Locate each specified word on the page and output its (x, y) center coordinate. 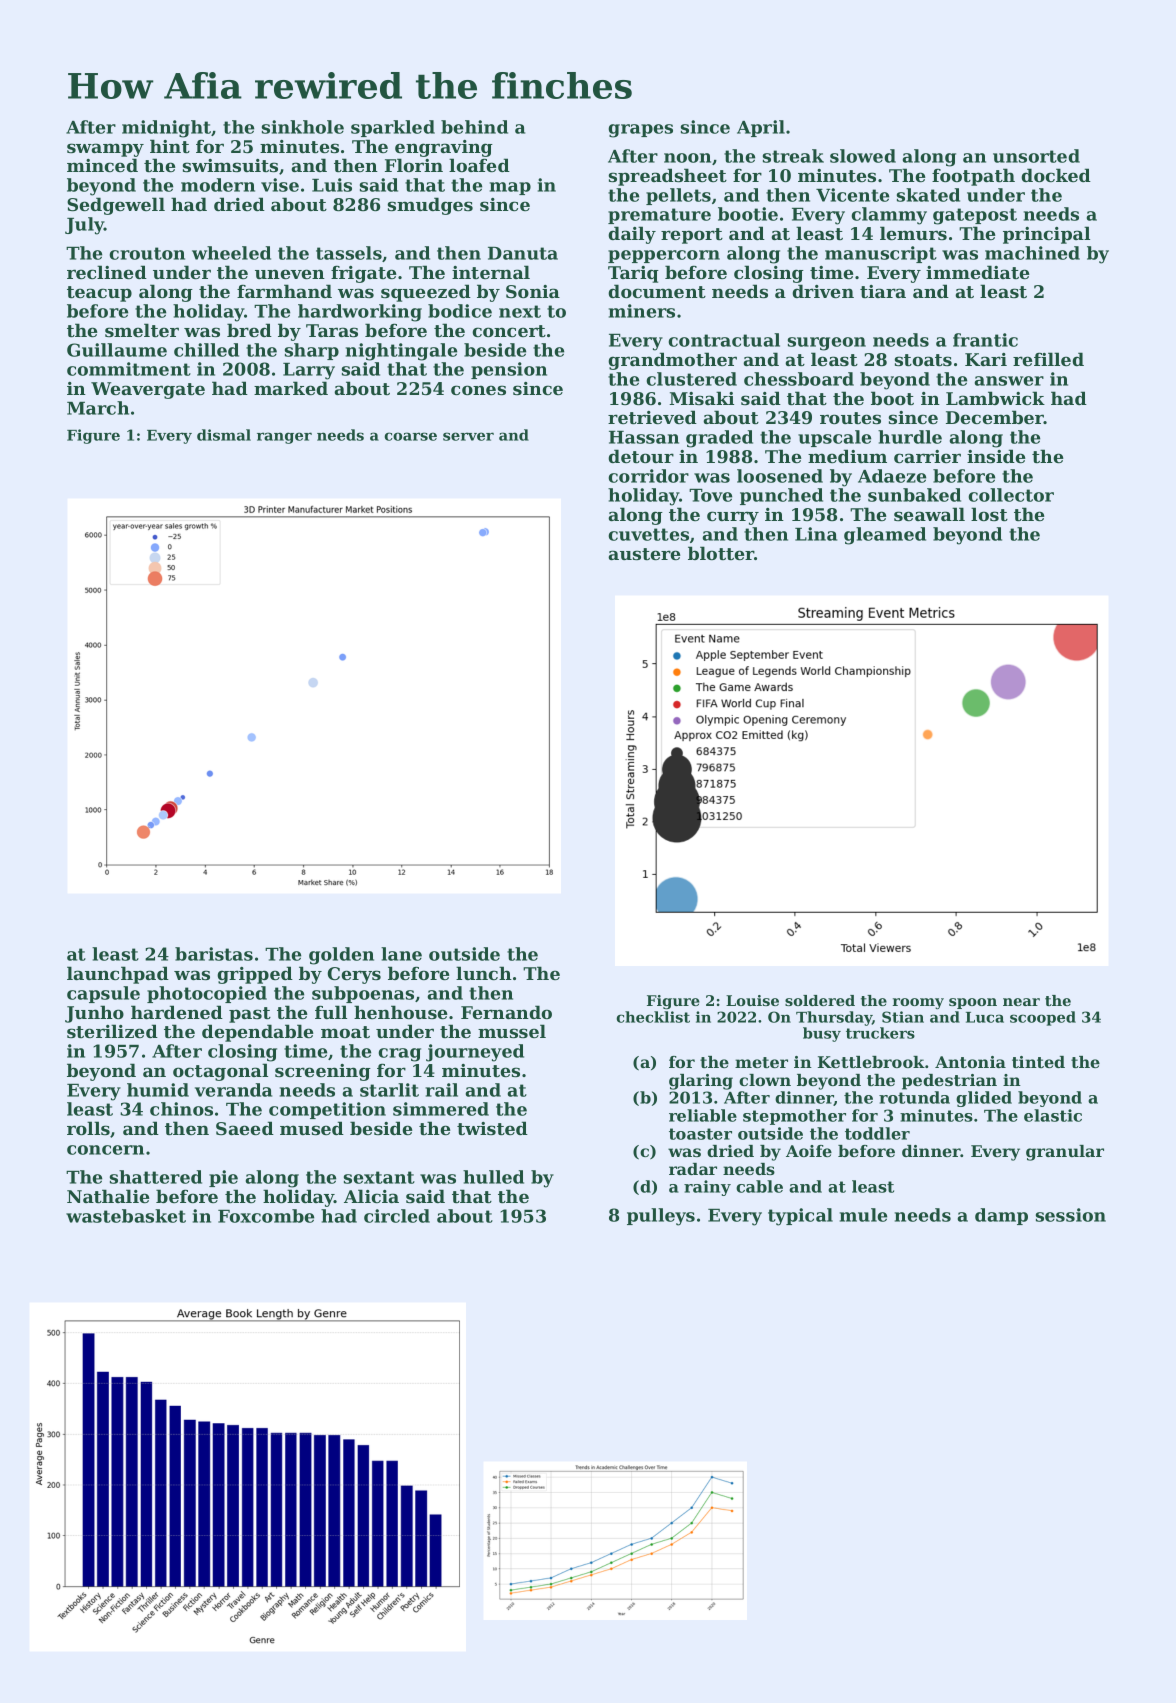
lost (989, 514)
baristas (214, 954)
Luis (332, 185)
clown (765, 1080)
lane (401, 954)
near (1021, 1002)
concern (105, 1150)
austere (644, 554)
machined (1032, 253)
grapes (640, 131)
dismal (224, 435)
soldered (820, 1000)
